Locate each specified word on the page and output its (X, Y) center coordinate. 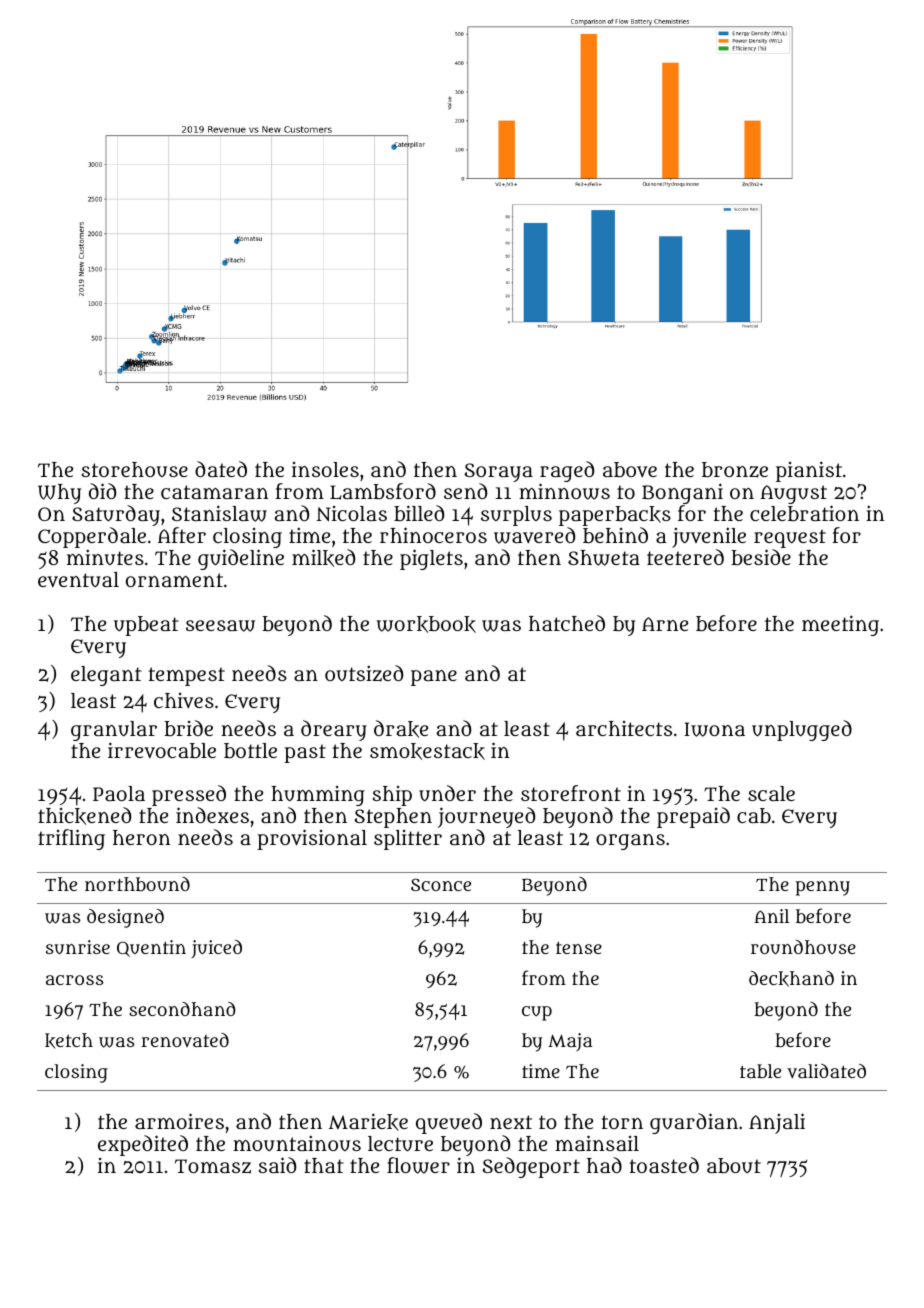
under (447, 793)
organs (630, 842)
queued (449, 1123)
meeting (840, 625)
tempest (187, 676)
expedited (143, 1145)
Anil (771, 916)
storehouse (135, 469)
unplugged (802, 730)
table (760, 1071)
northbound (137, 884)
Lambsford (383, 491)
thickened (84, 816)
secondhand (182, 1009)
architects (624, 728)
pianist (809, 471)
